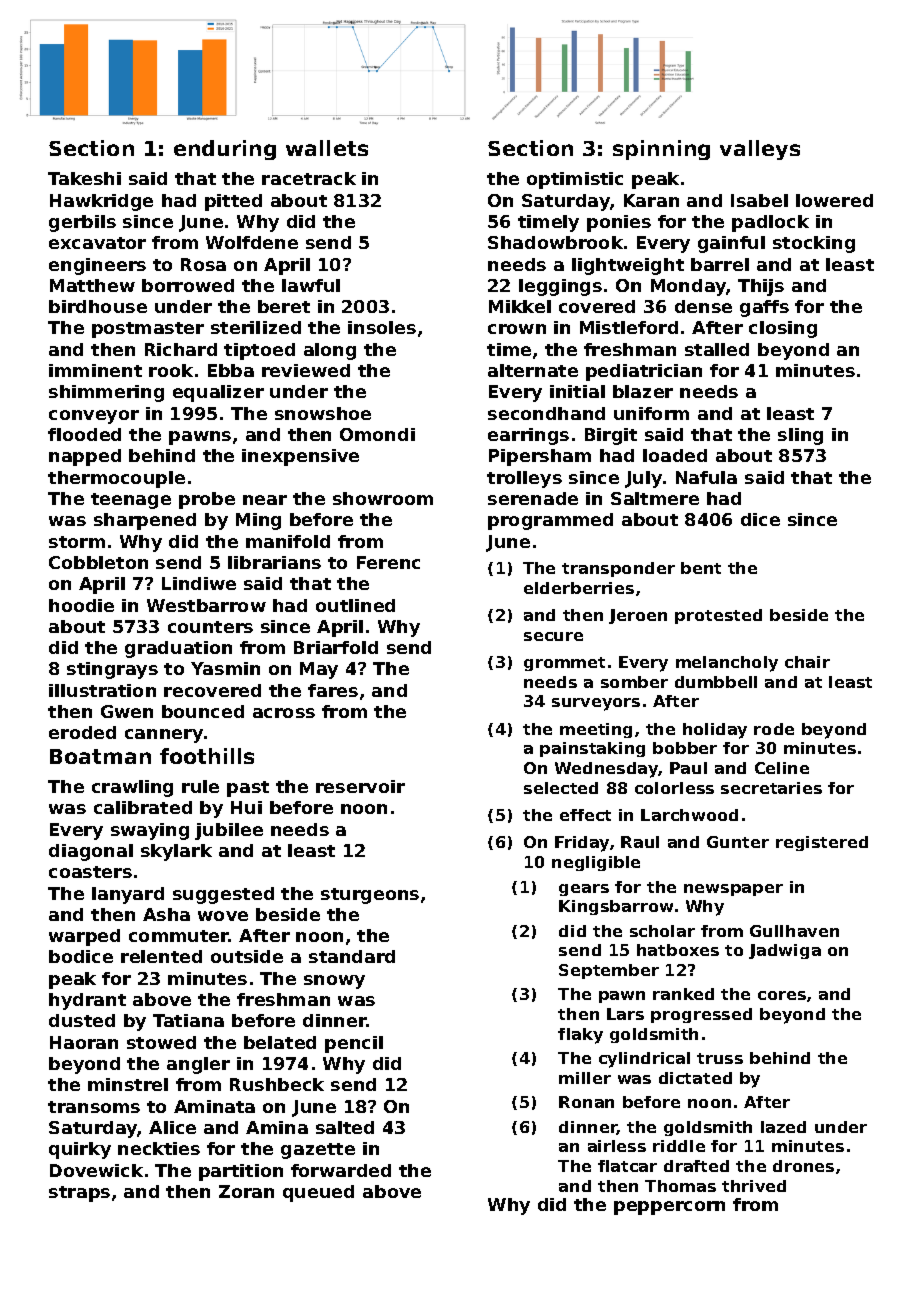 The image size is (924, 1314). I want to click on peppercorn, so click(669, 1208).
